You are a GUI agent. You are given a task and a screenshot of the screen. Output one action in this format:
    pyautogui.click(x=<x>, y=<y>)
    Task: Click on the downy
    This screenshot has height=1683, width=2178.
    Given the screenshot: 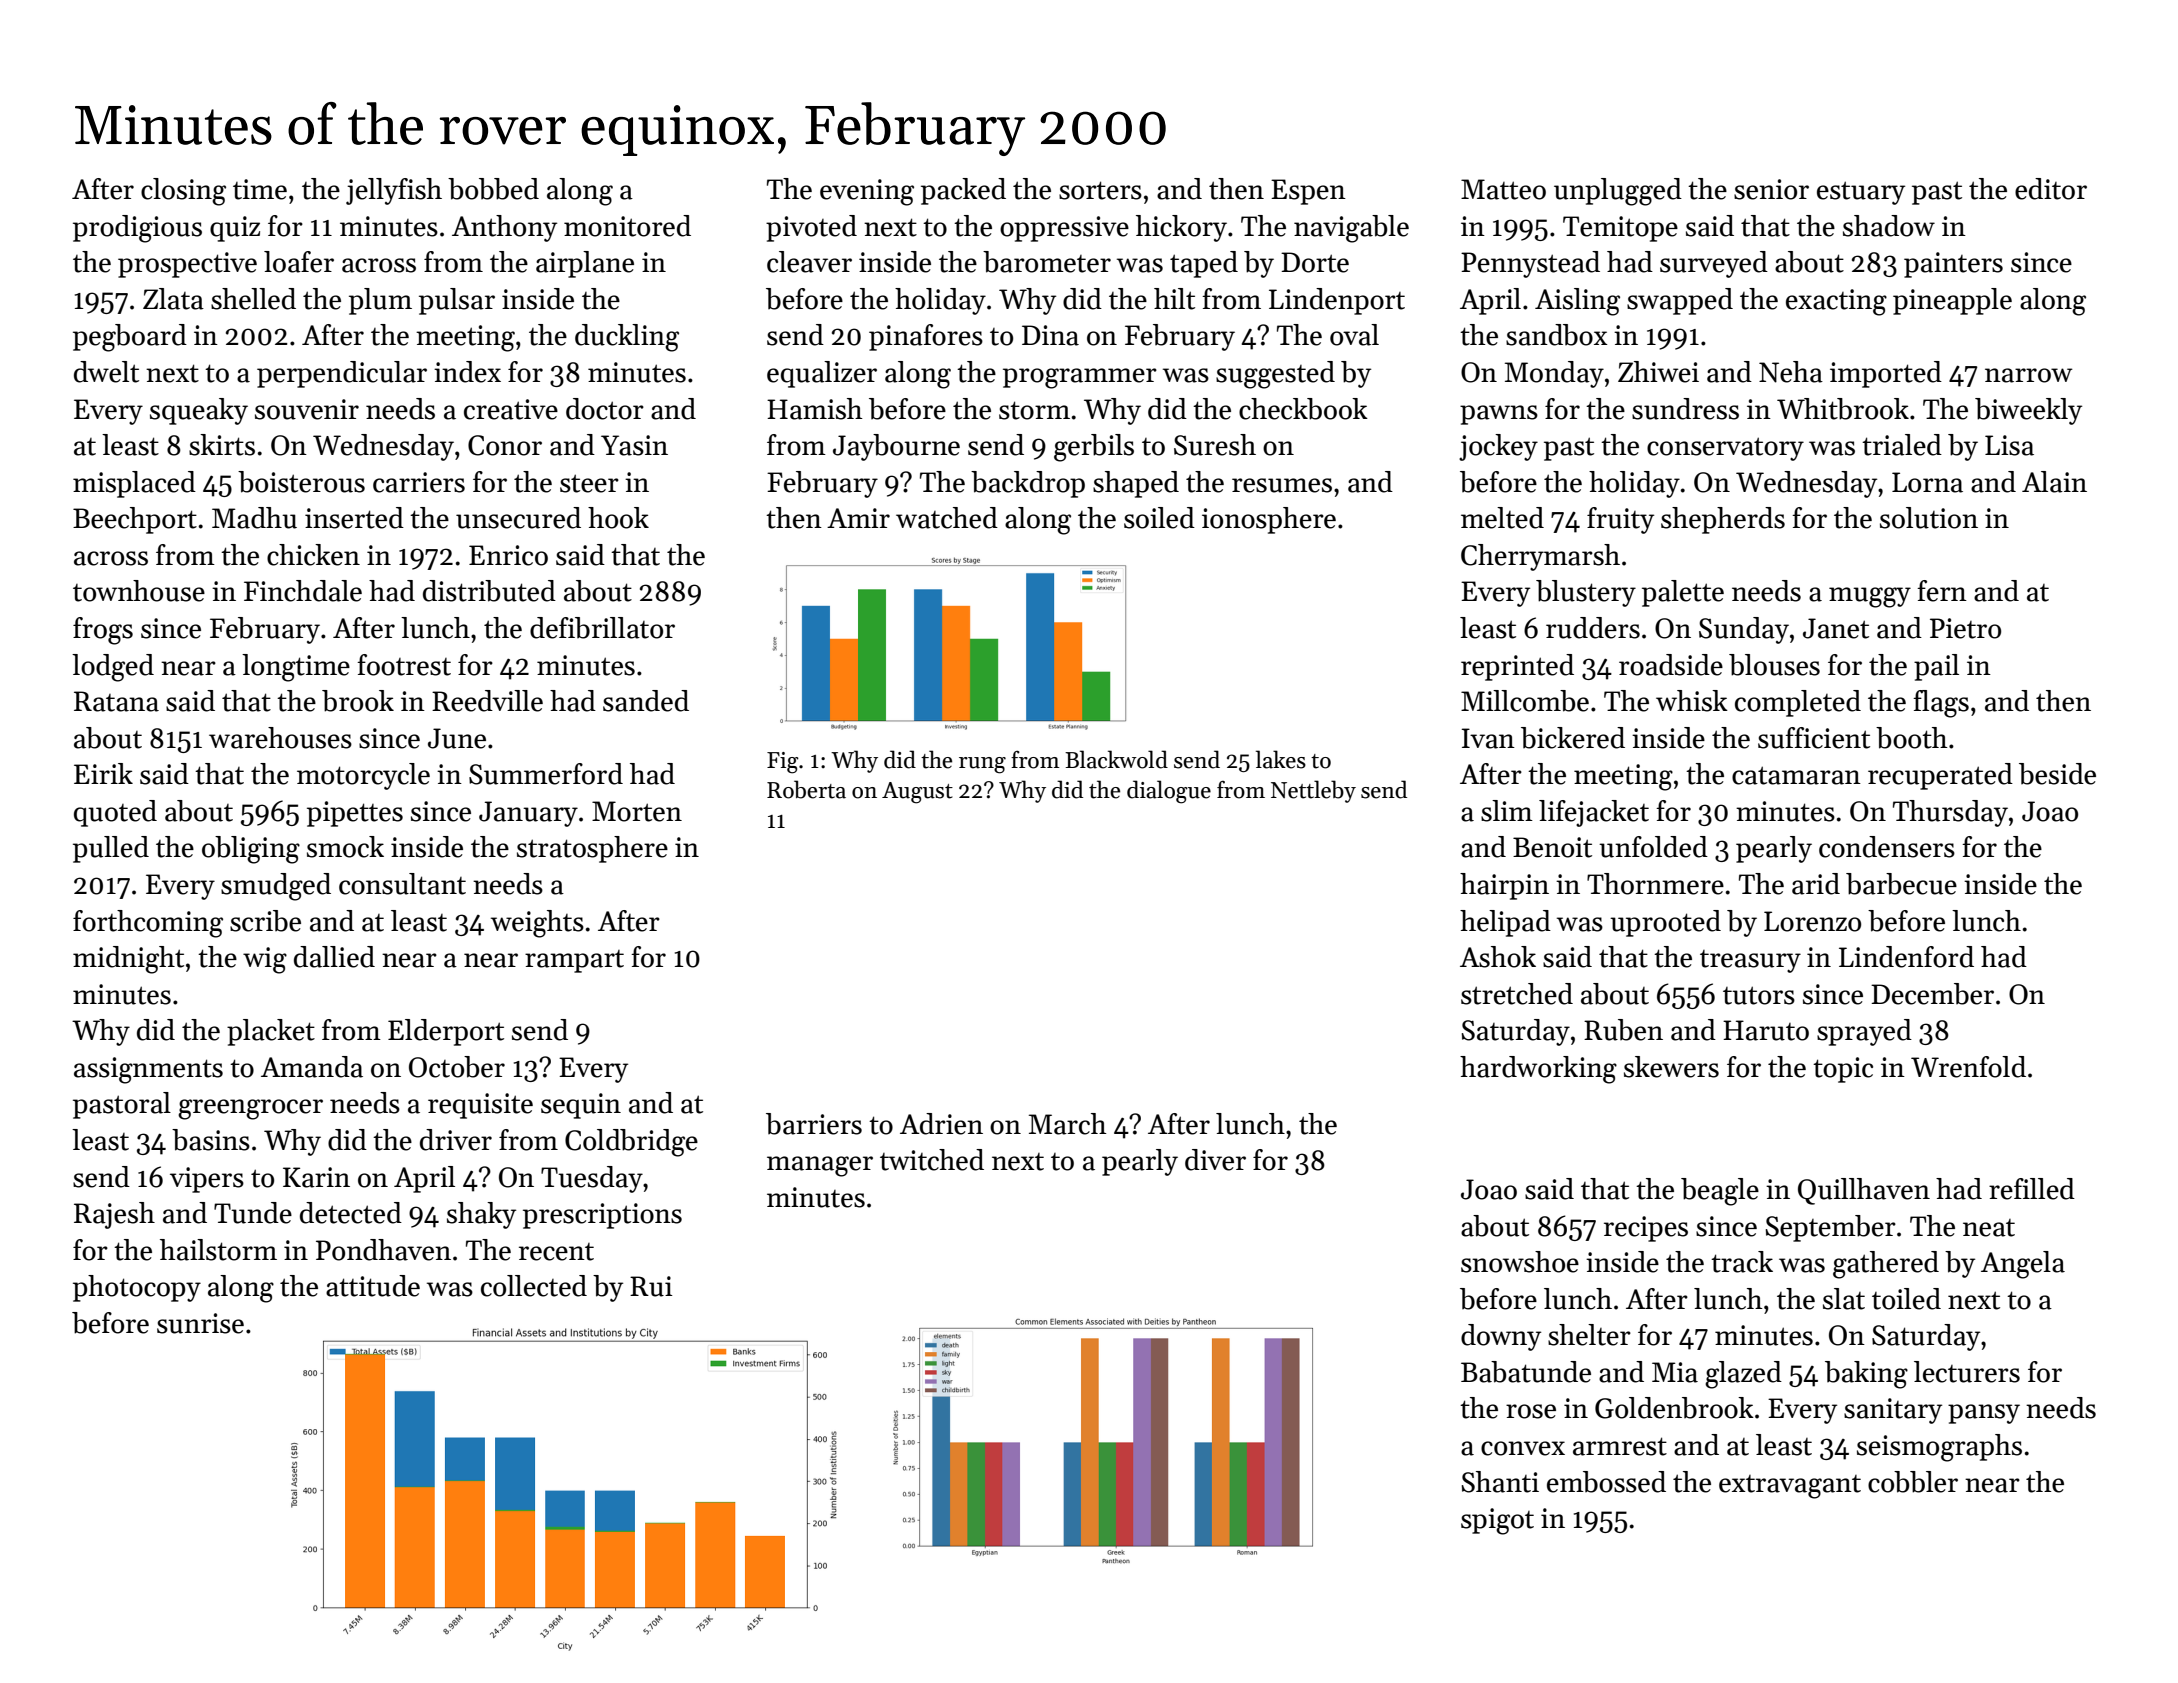 What is the action you would take?
    pyautogui.click(x=1501, y=1337)
